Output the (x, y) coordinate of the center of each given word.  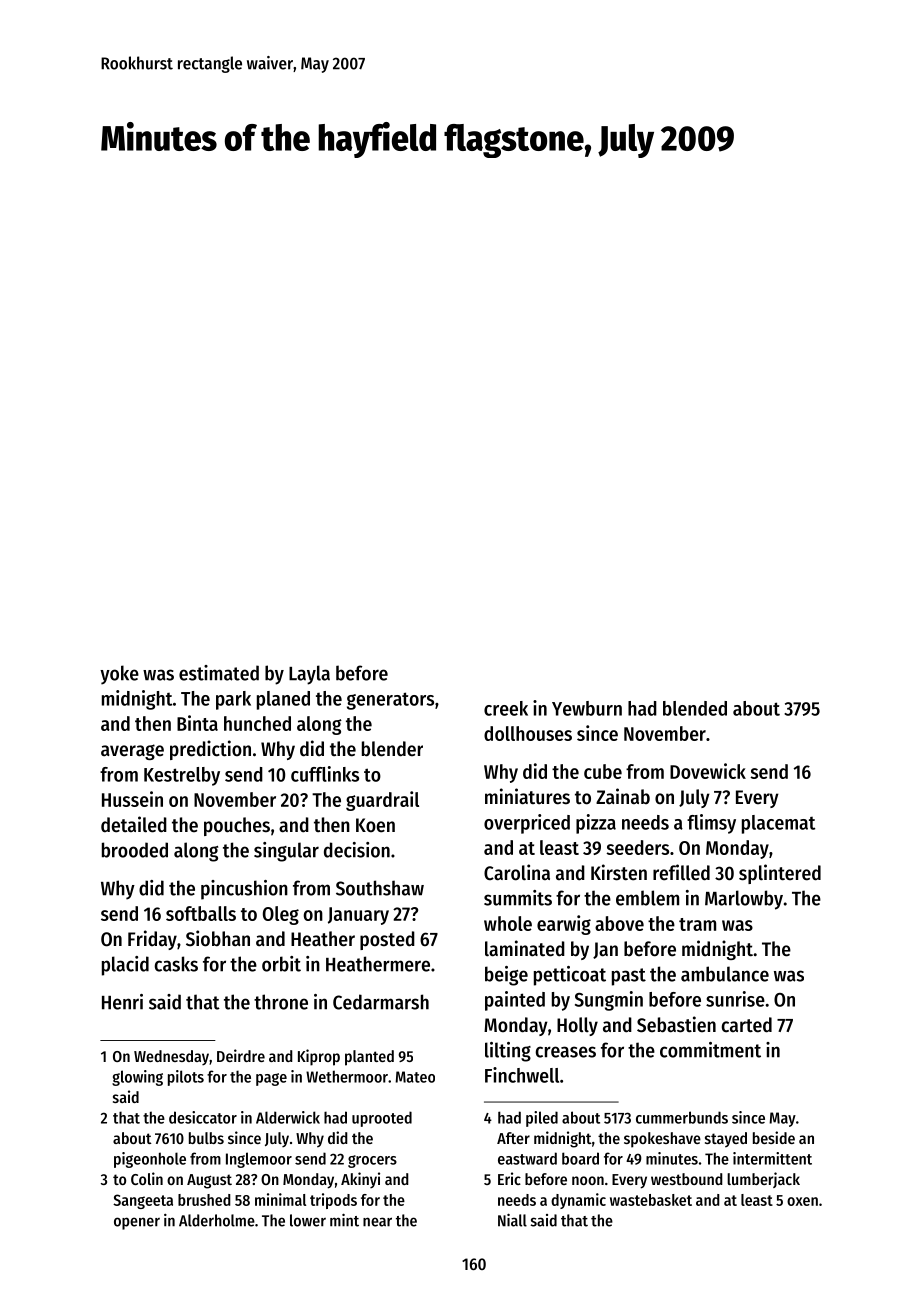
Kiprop (319, 1057)
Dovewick (708, 771)
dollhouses (528, 733)
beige (506, 976)
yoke (119, 675)
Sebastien (676, 1024)
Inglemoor (259, 1160)
